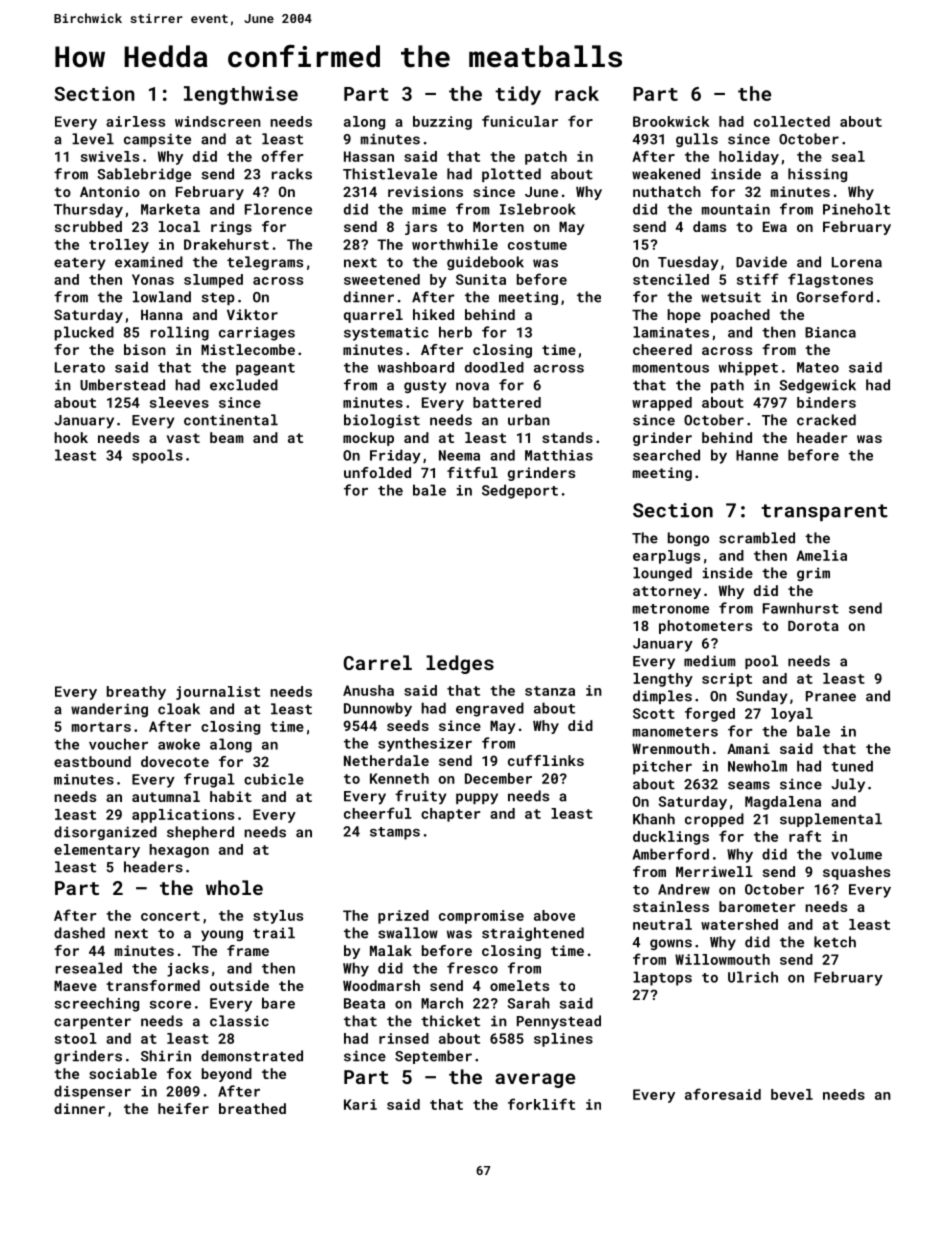 The image size is (952, 1233). What do you see at coordinates (227, 437) in the document?
I see `beam` at bounding box center [227, 437].
